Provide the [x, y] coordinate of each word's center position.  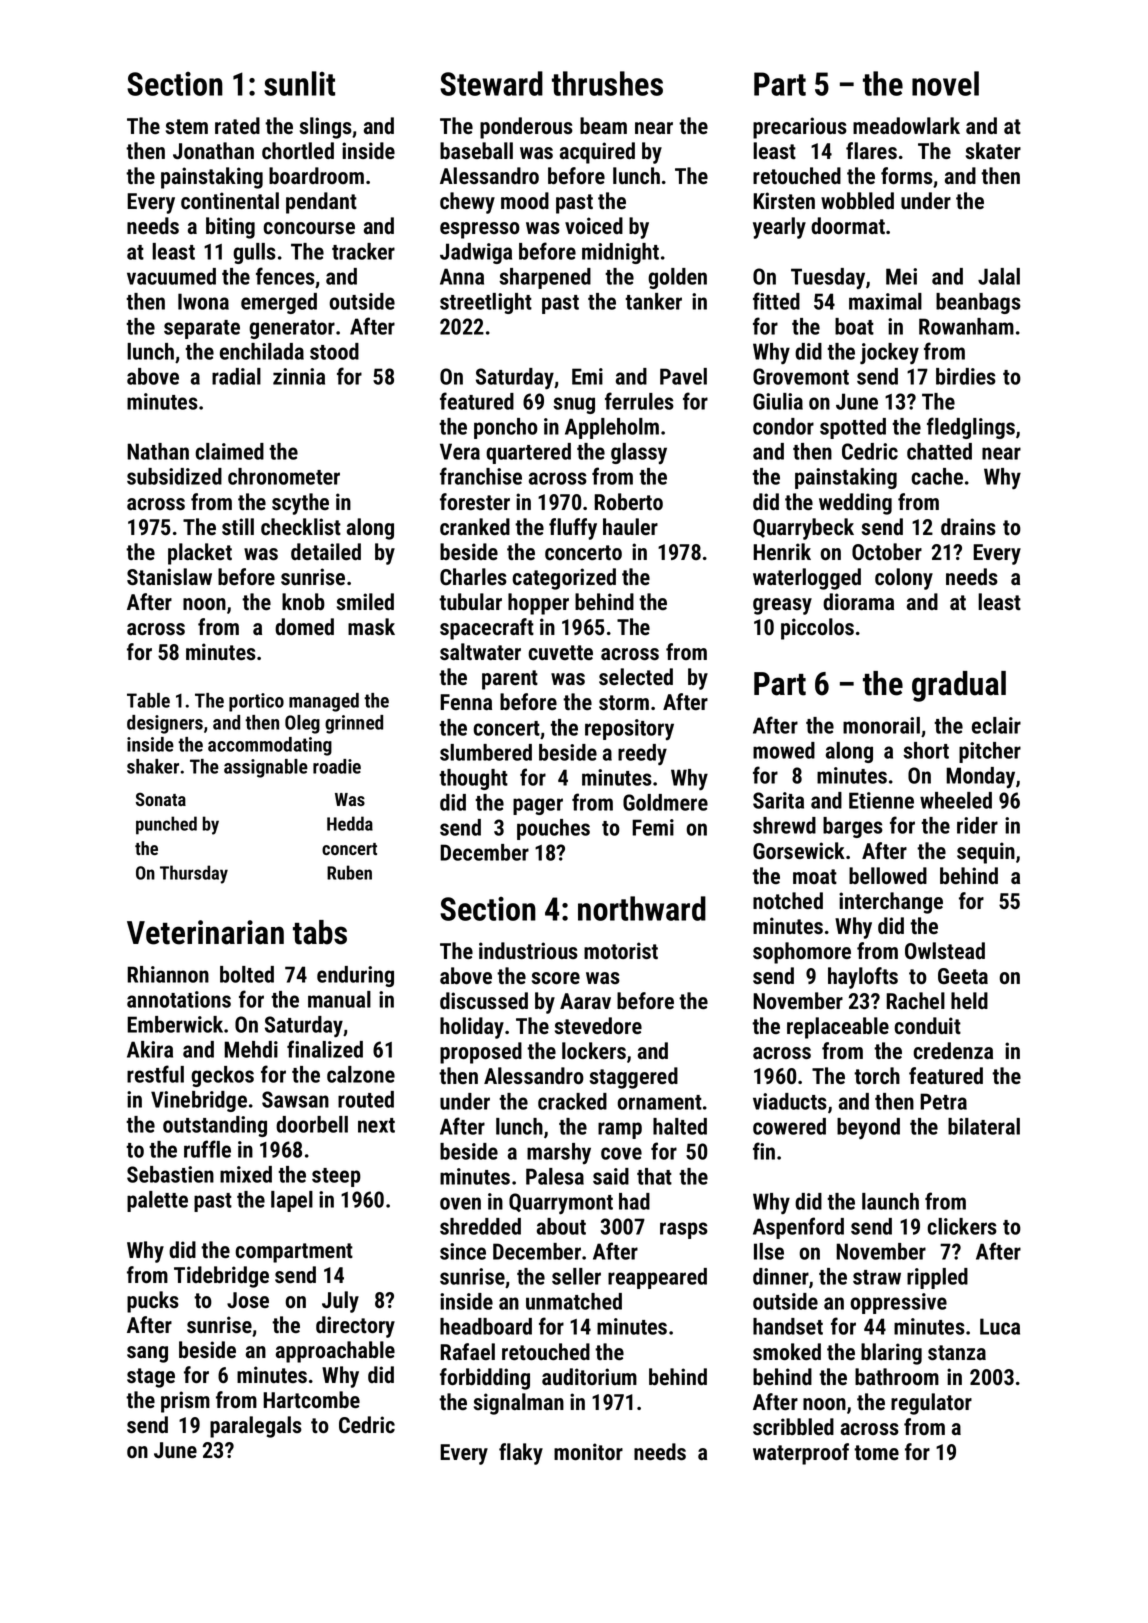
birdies [966, 376]
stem [187, 126]
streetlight [486, 303]
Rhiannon [168, 974]
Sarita [778, 800]
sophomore [802, 953]
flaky [521, 1454]
